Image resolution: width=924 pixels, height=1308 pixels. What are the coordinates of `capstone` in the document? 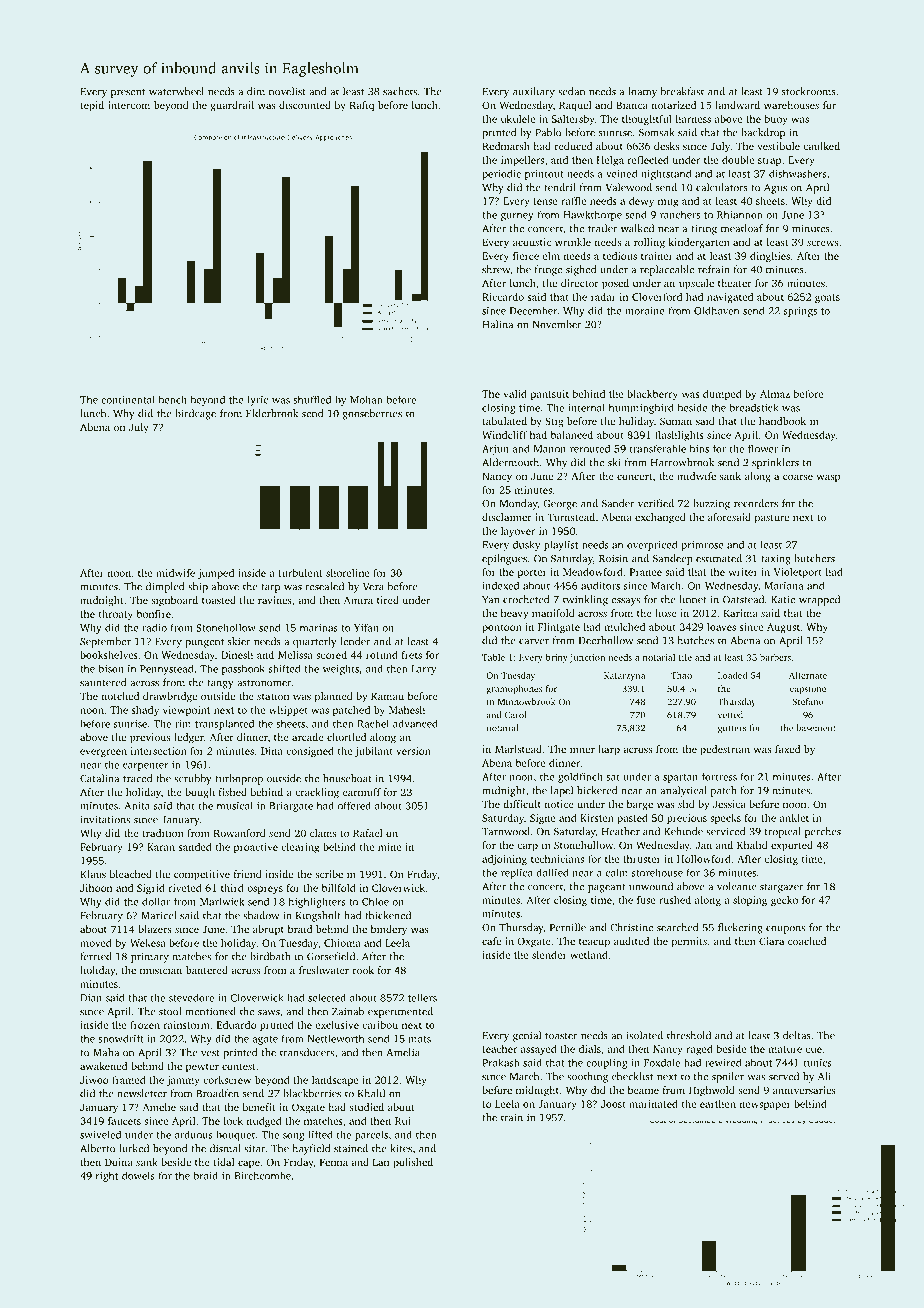 It's located at (808, 690).
